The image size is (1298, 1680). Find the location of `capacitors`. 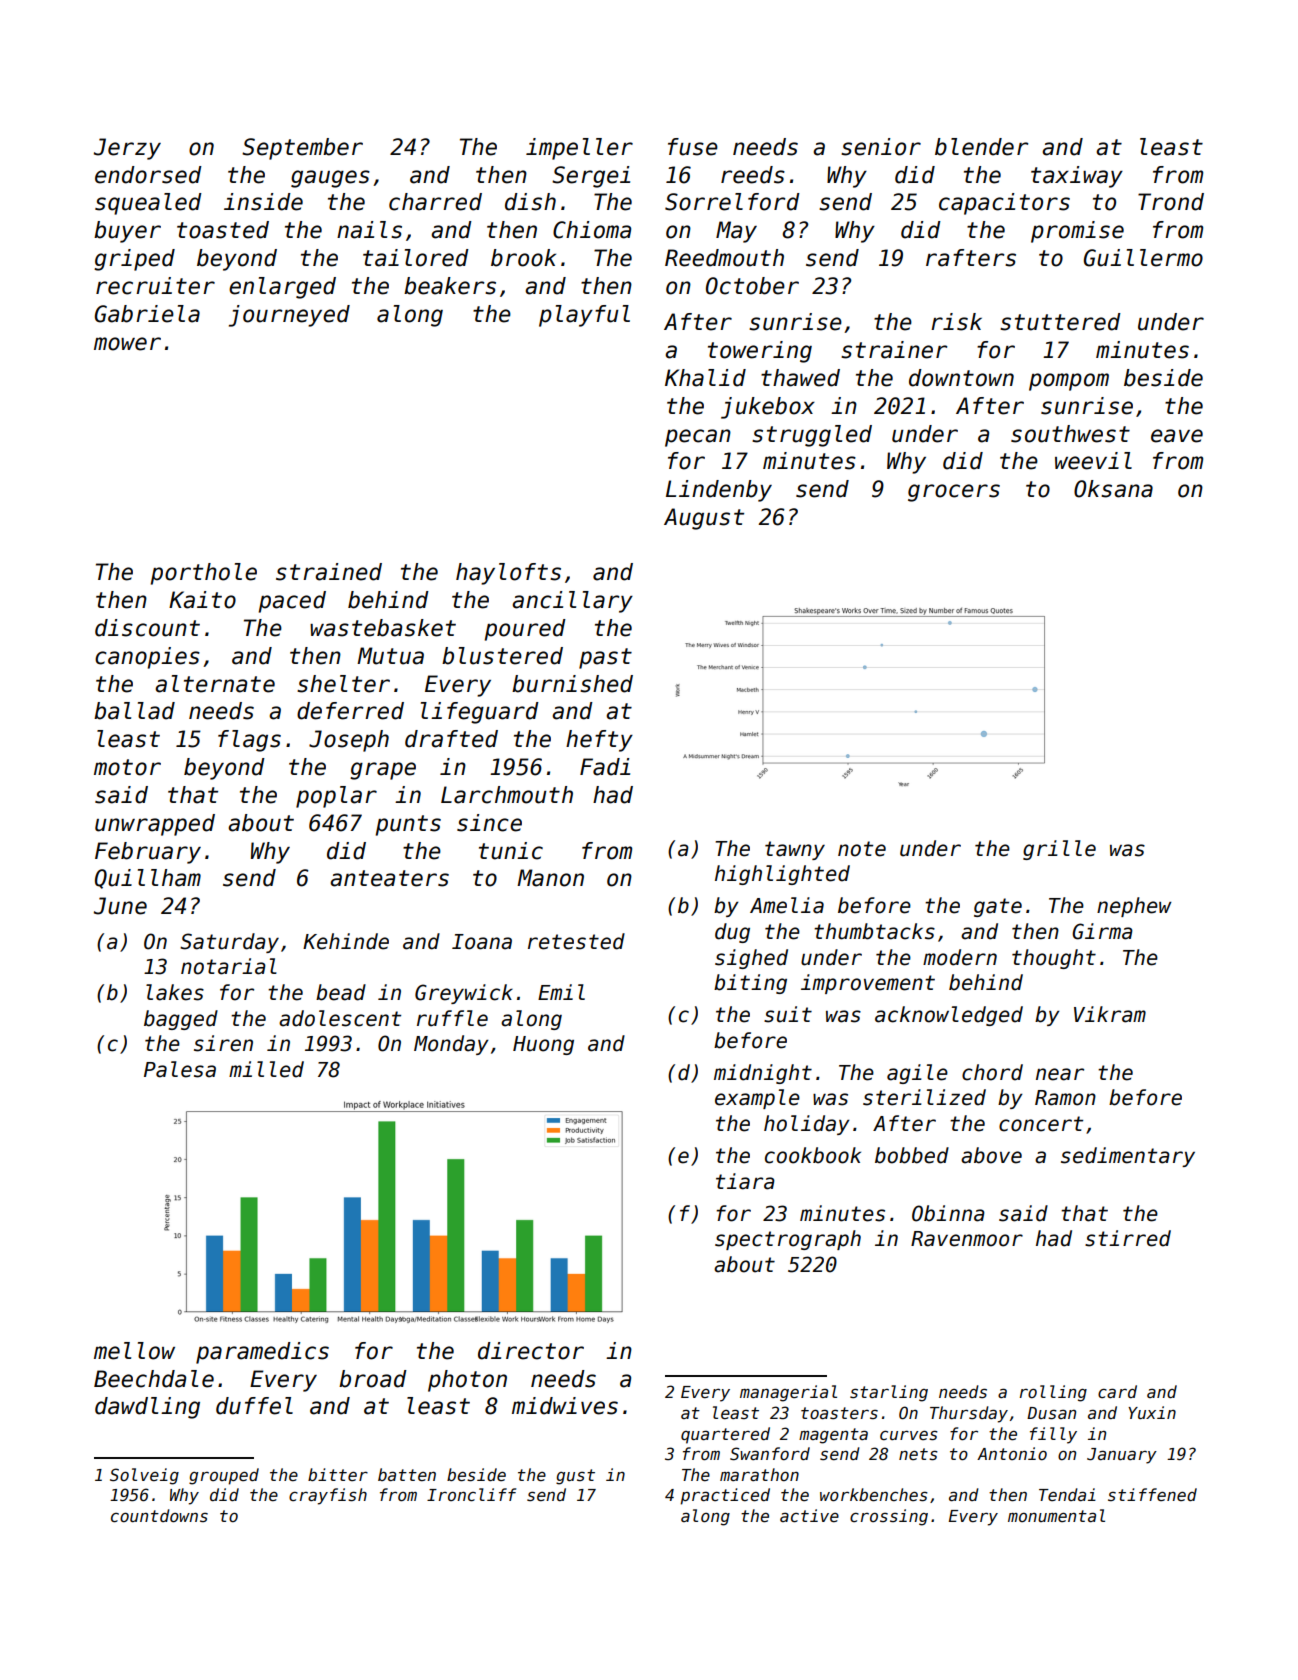

capacitors is located at coordinates (1004, 204).
